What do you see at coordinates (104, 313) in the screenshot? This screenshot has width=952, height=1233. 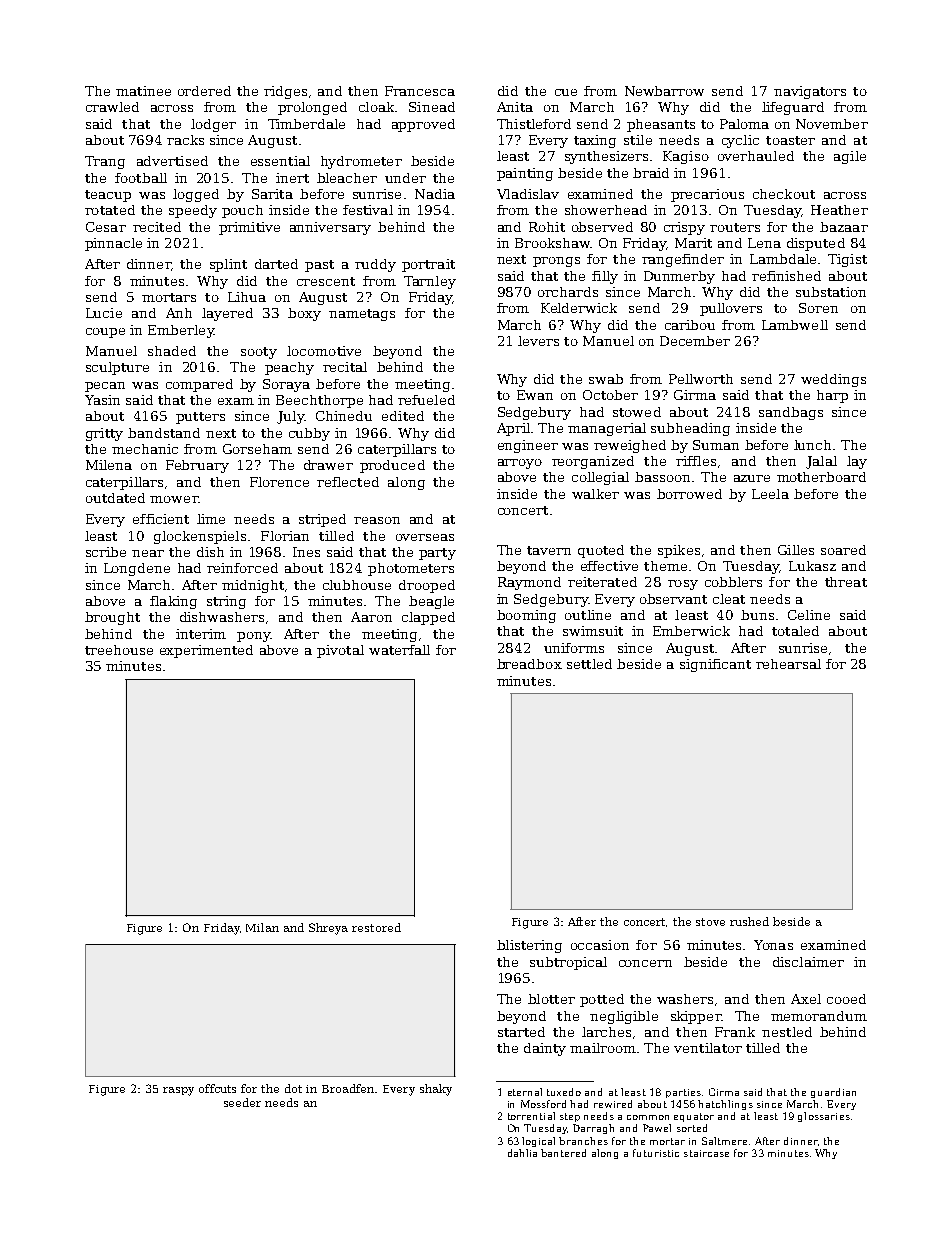 I see `Lucie` at bounding box center [104, 313].
